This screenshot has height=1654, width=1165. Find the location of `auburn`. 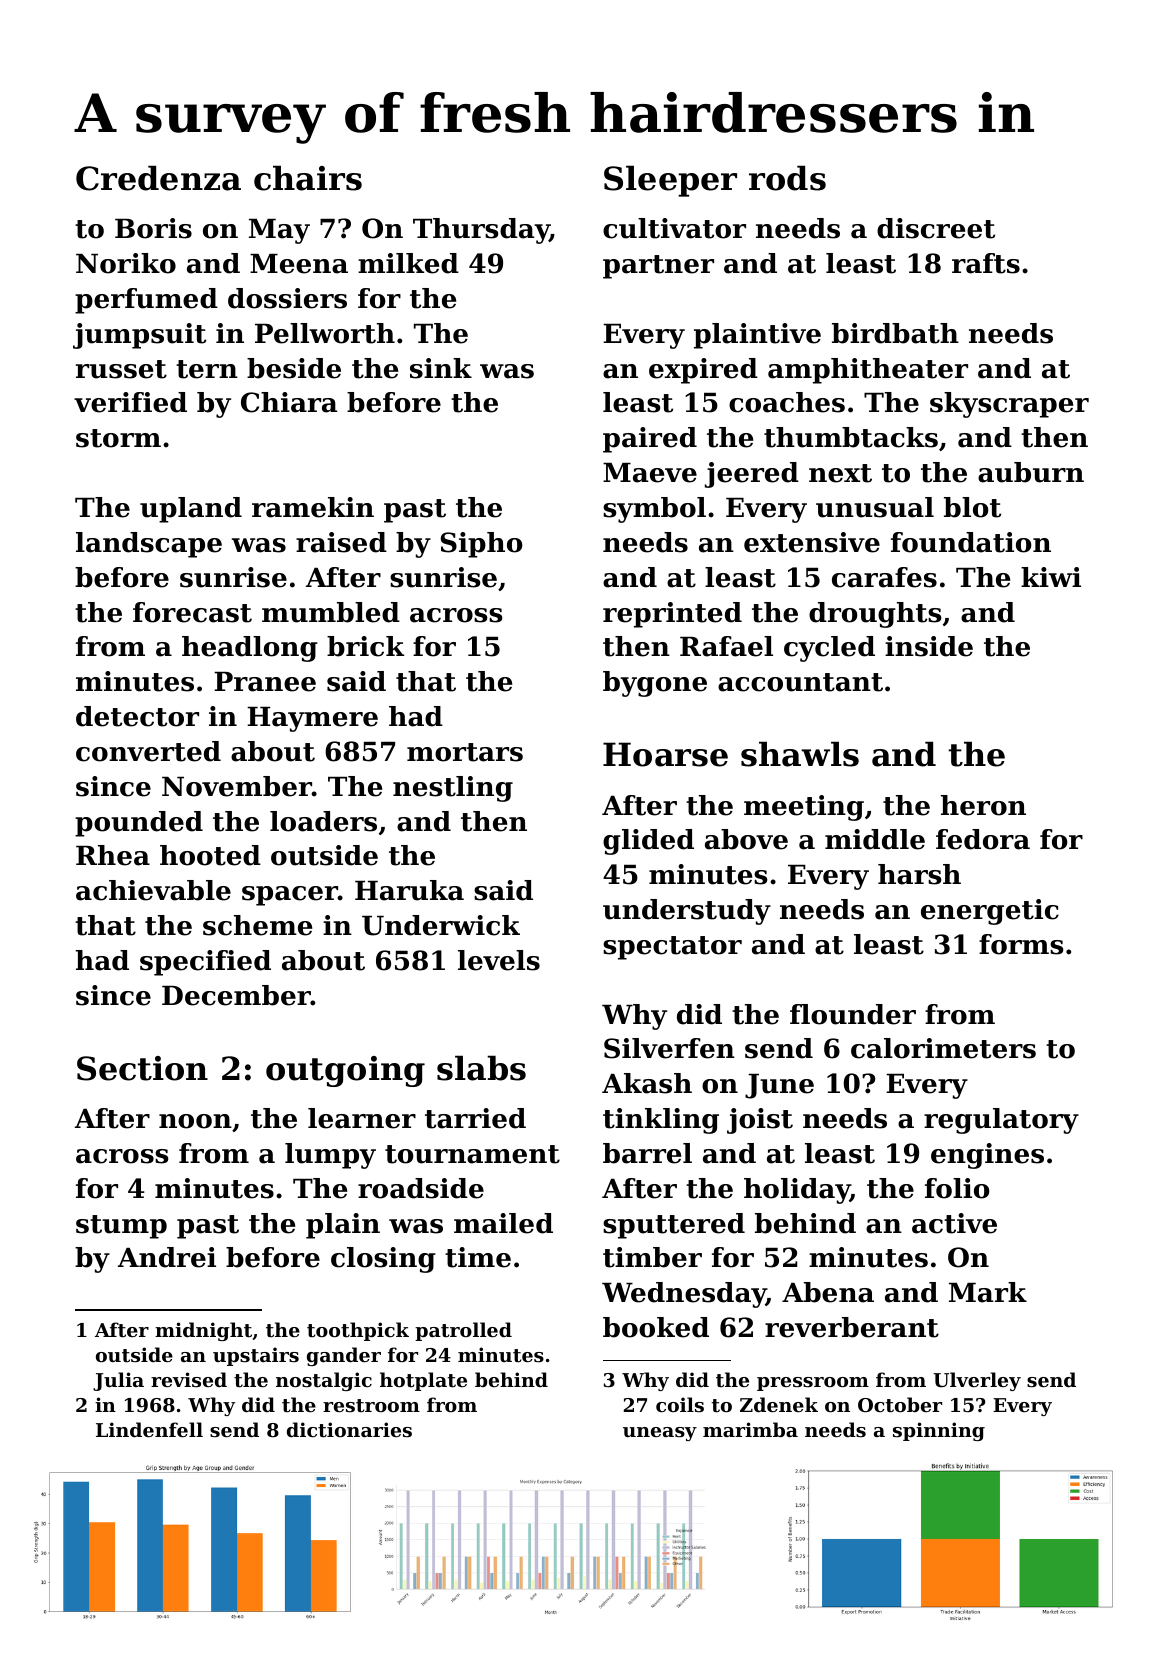

auburn is located at coordinates (1031, 472).
